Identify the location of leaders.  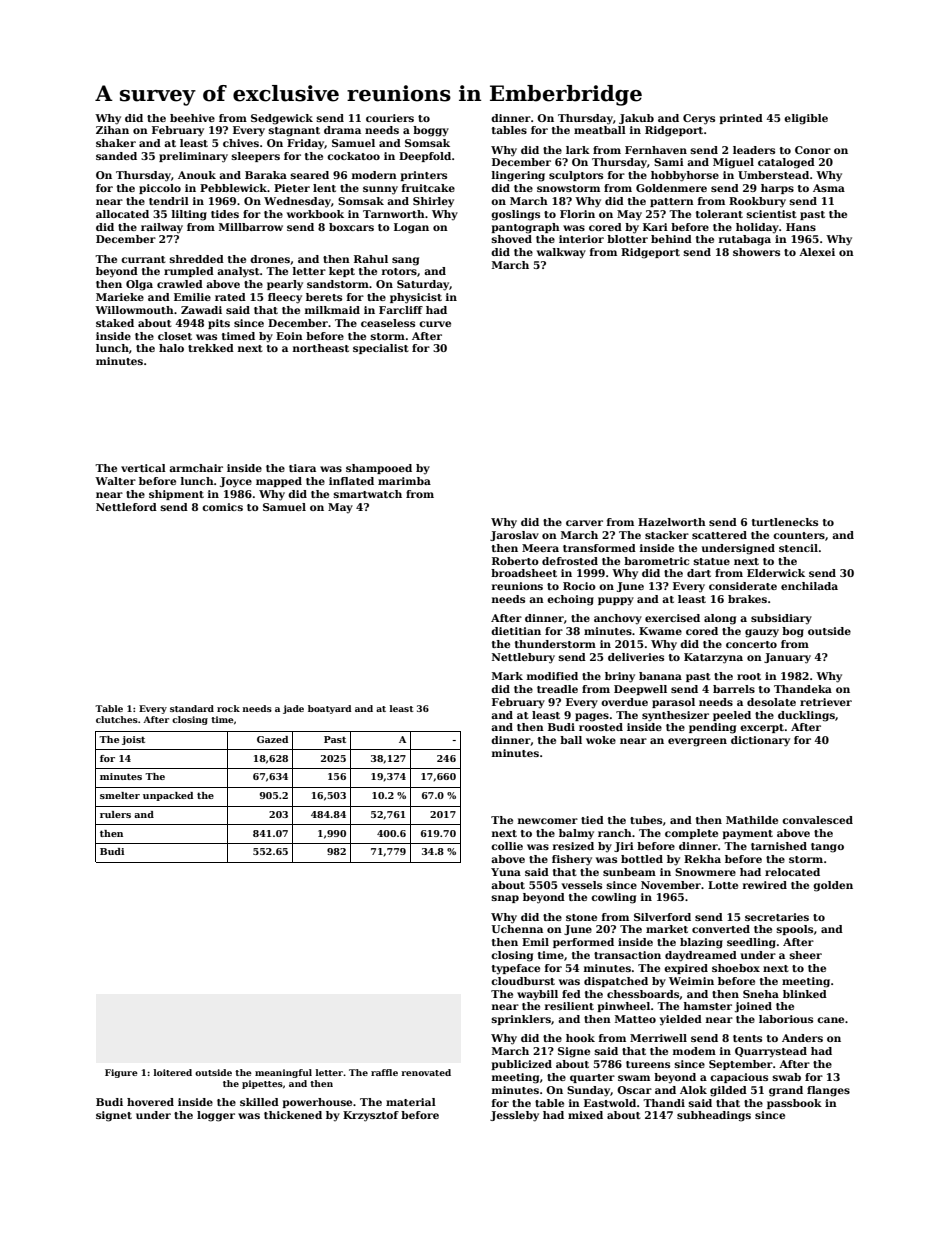
(754, 150).
